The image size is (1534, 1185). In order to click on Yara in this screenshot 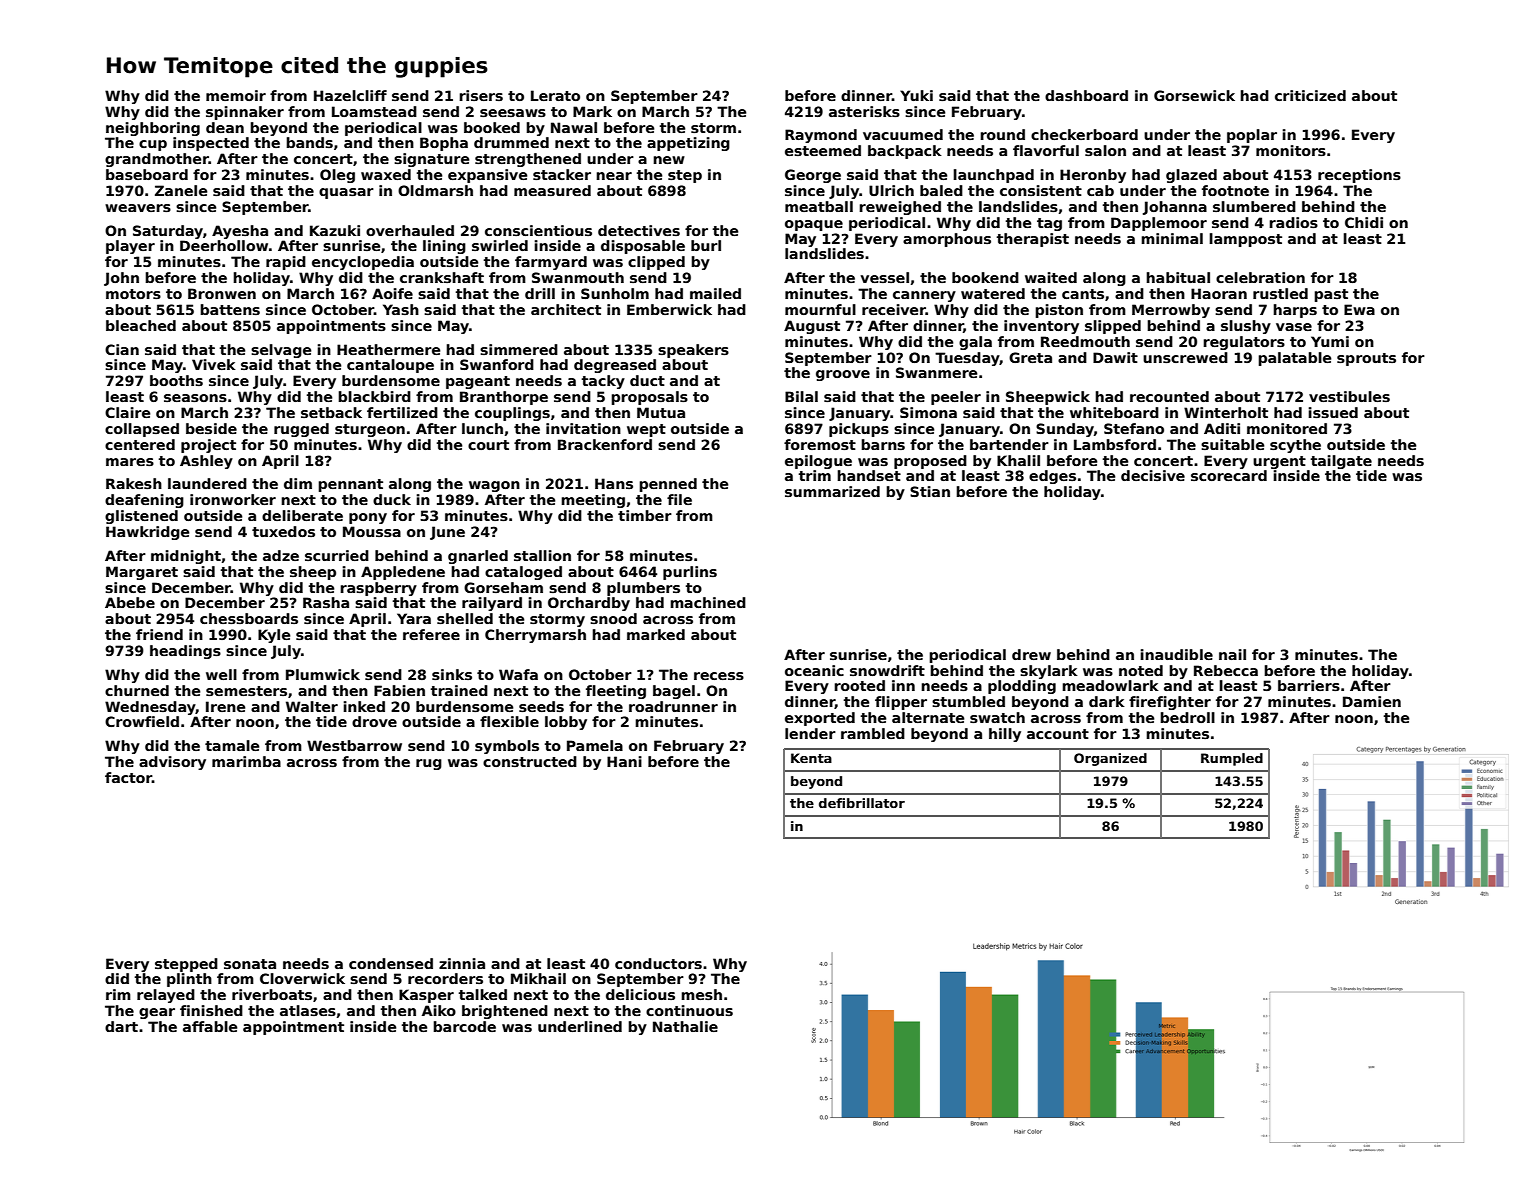, I will do `click(414, 618)`.
